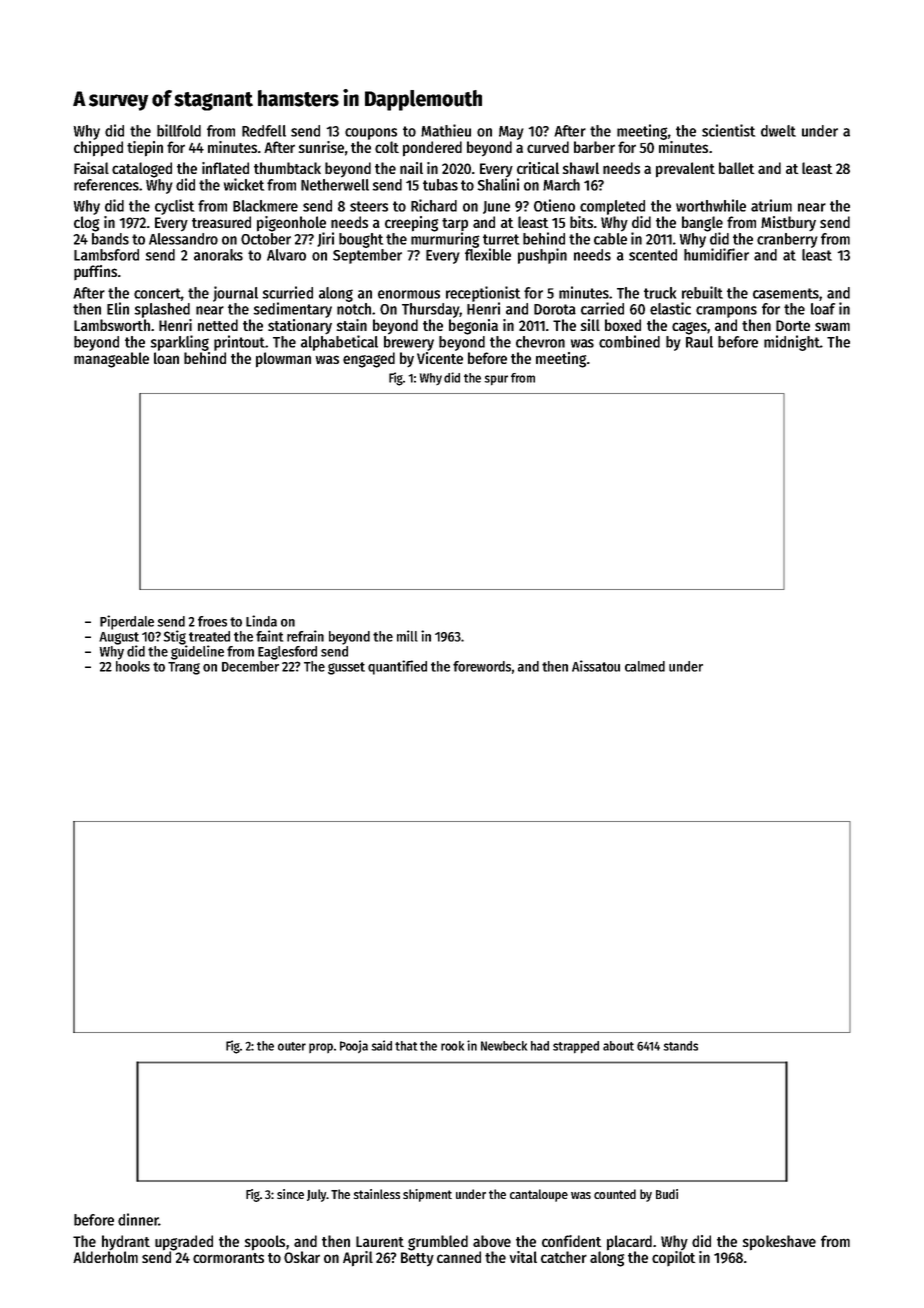 This document has height=1308, width=924. Describe the element at coordinates (184, 668) in the document. I see `Trang` at that location.
